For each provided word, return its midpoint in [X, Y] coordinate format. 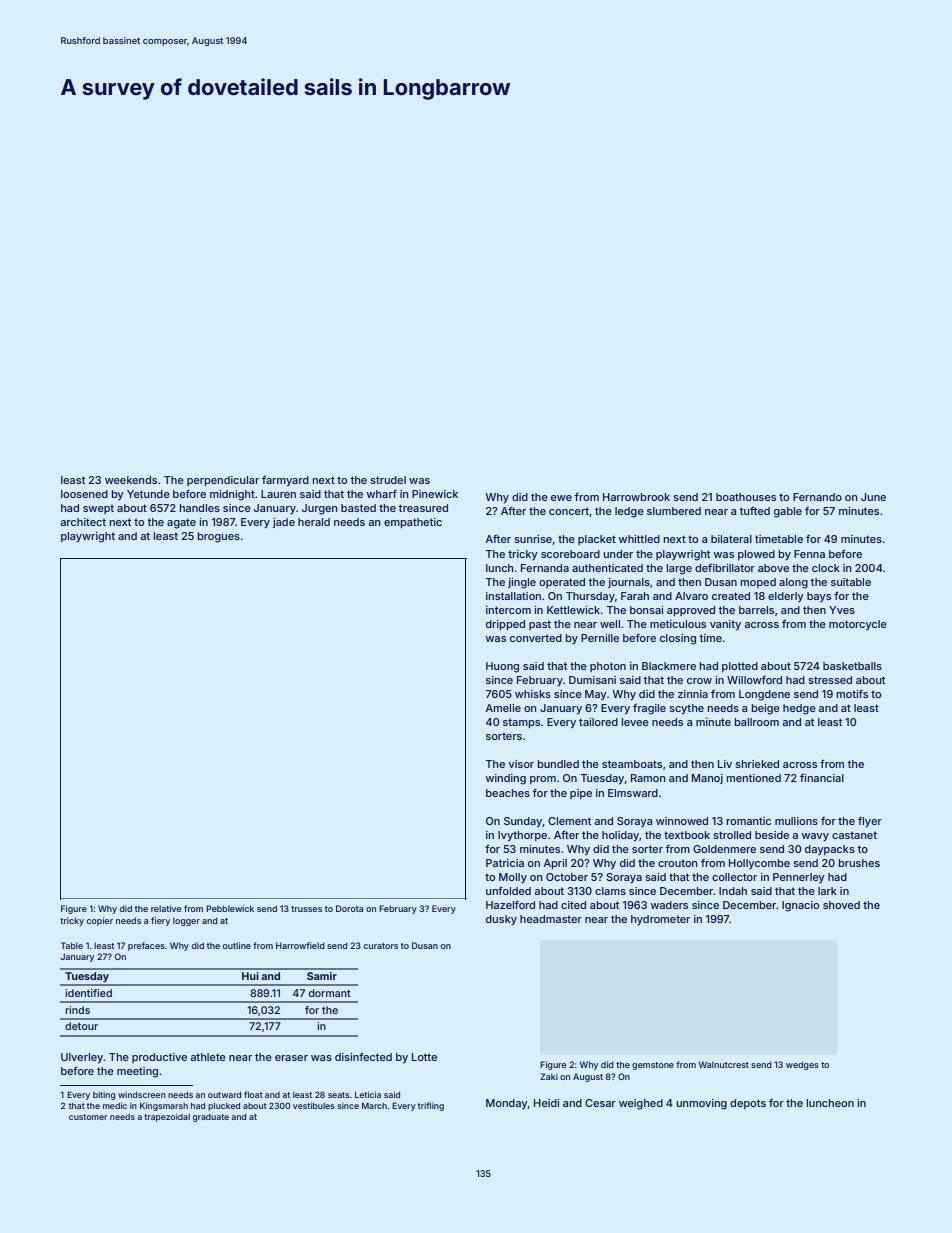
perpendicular [223, 481]
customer [88, 1117]
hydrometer [660, 920]
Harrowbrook [636, 497]
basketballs [852, 666]
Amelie [503, 708]
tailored [598, 722]
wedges [802, 1065]
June [873, 497]
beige [765, 709]
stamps [521, 723]
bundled [558, 764]
